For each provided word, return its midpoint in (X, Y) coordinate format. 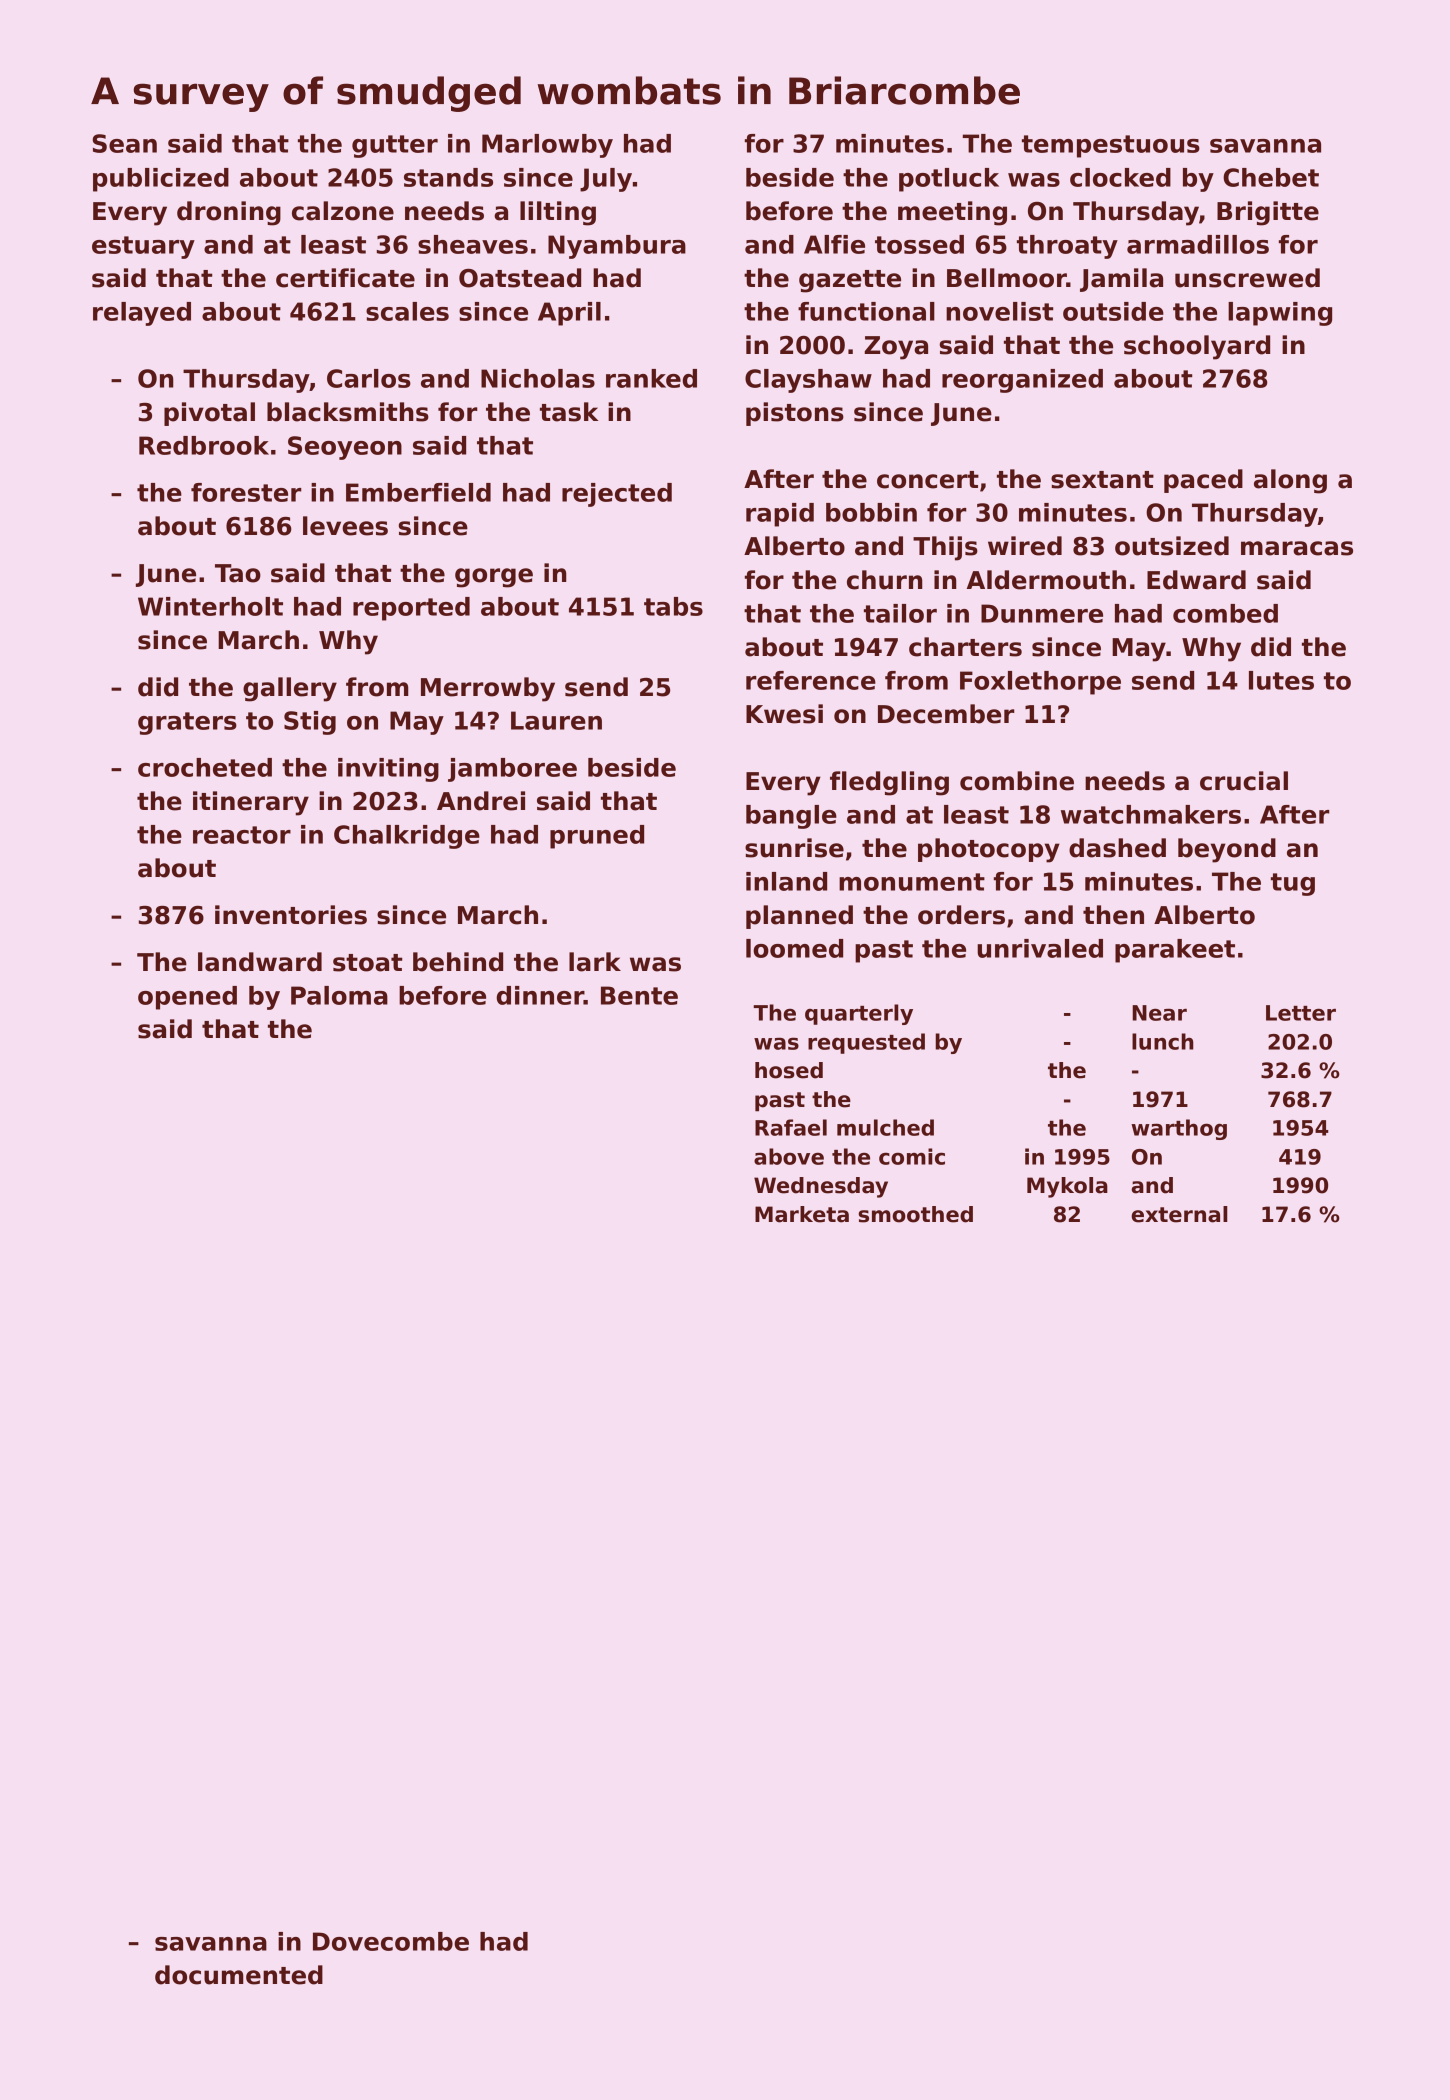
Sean (124, 143)
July (606, 180)
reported (411, 609)
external (1179, 1214)
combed (1225, 613)
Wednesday (821, 1187)
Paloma (339, 995)
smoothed (916, 1214)
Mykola (1067, 1187)
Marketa (802, 1214)
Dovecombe (391, 1941)
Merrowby (488, 689)
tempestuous (1111, 146)
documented (239, 1975)
